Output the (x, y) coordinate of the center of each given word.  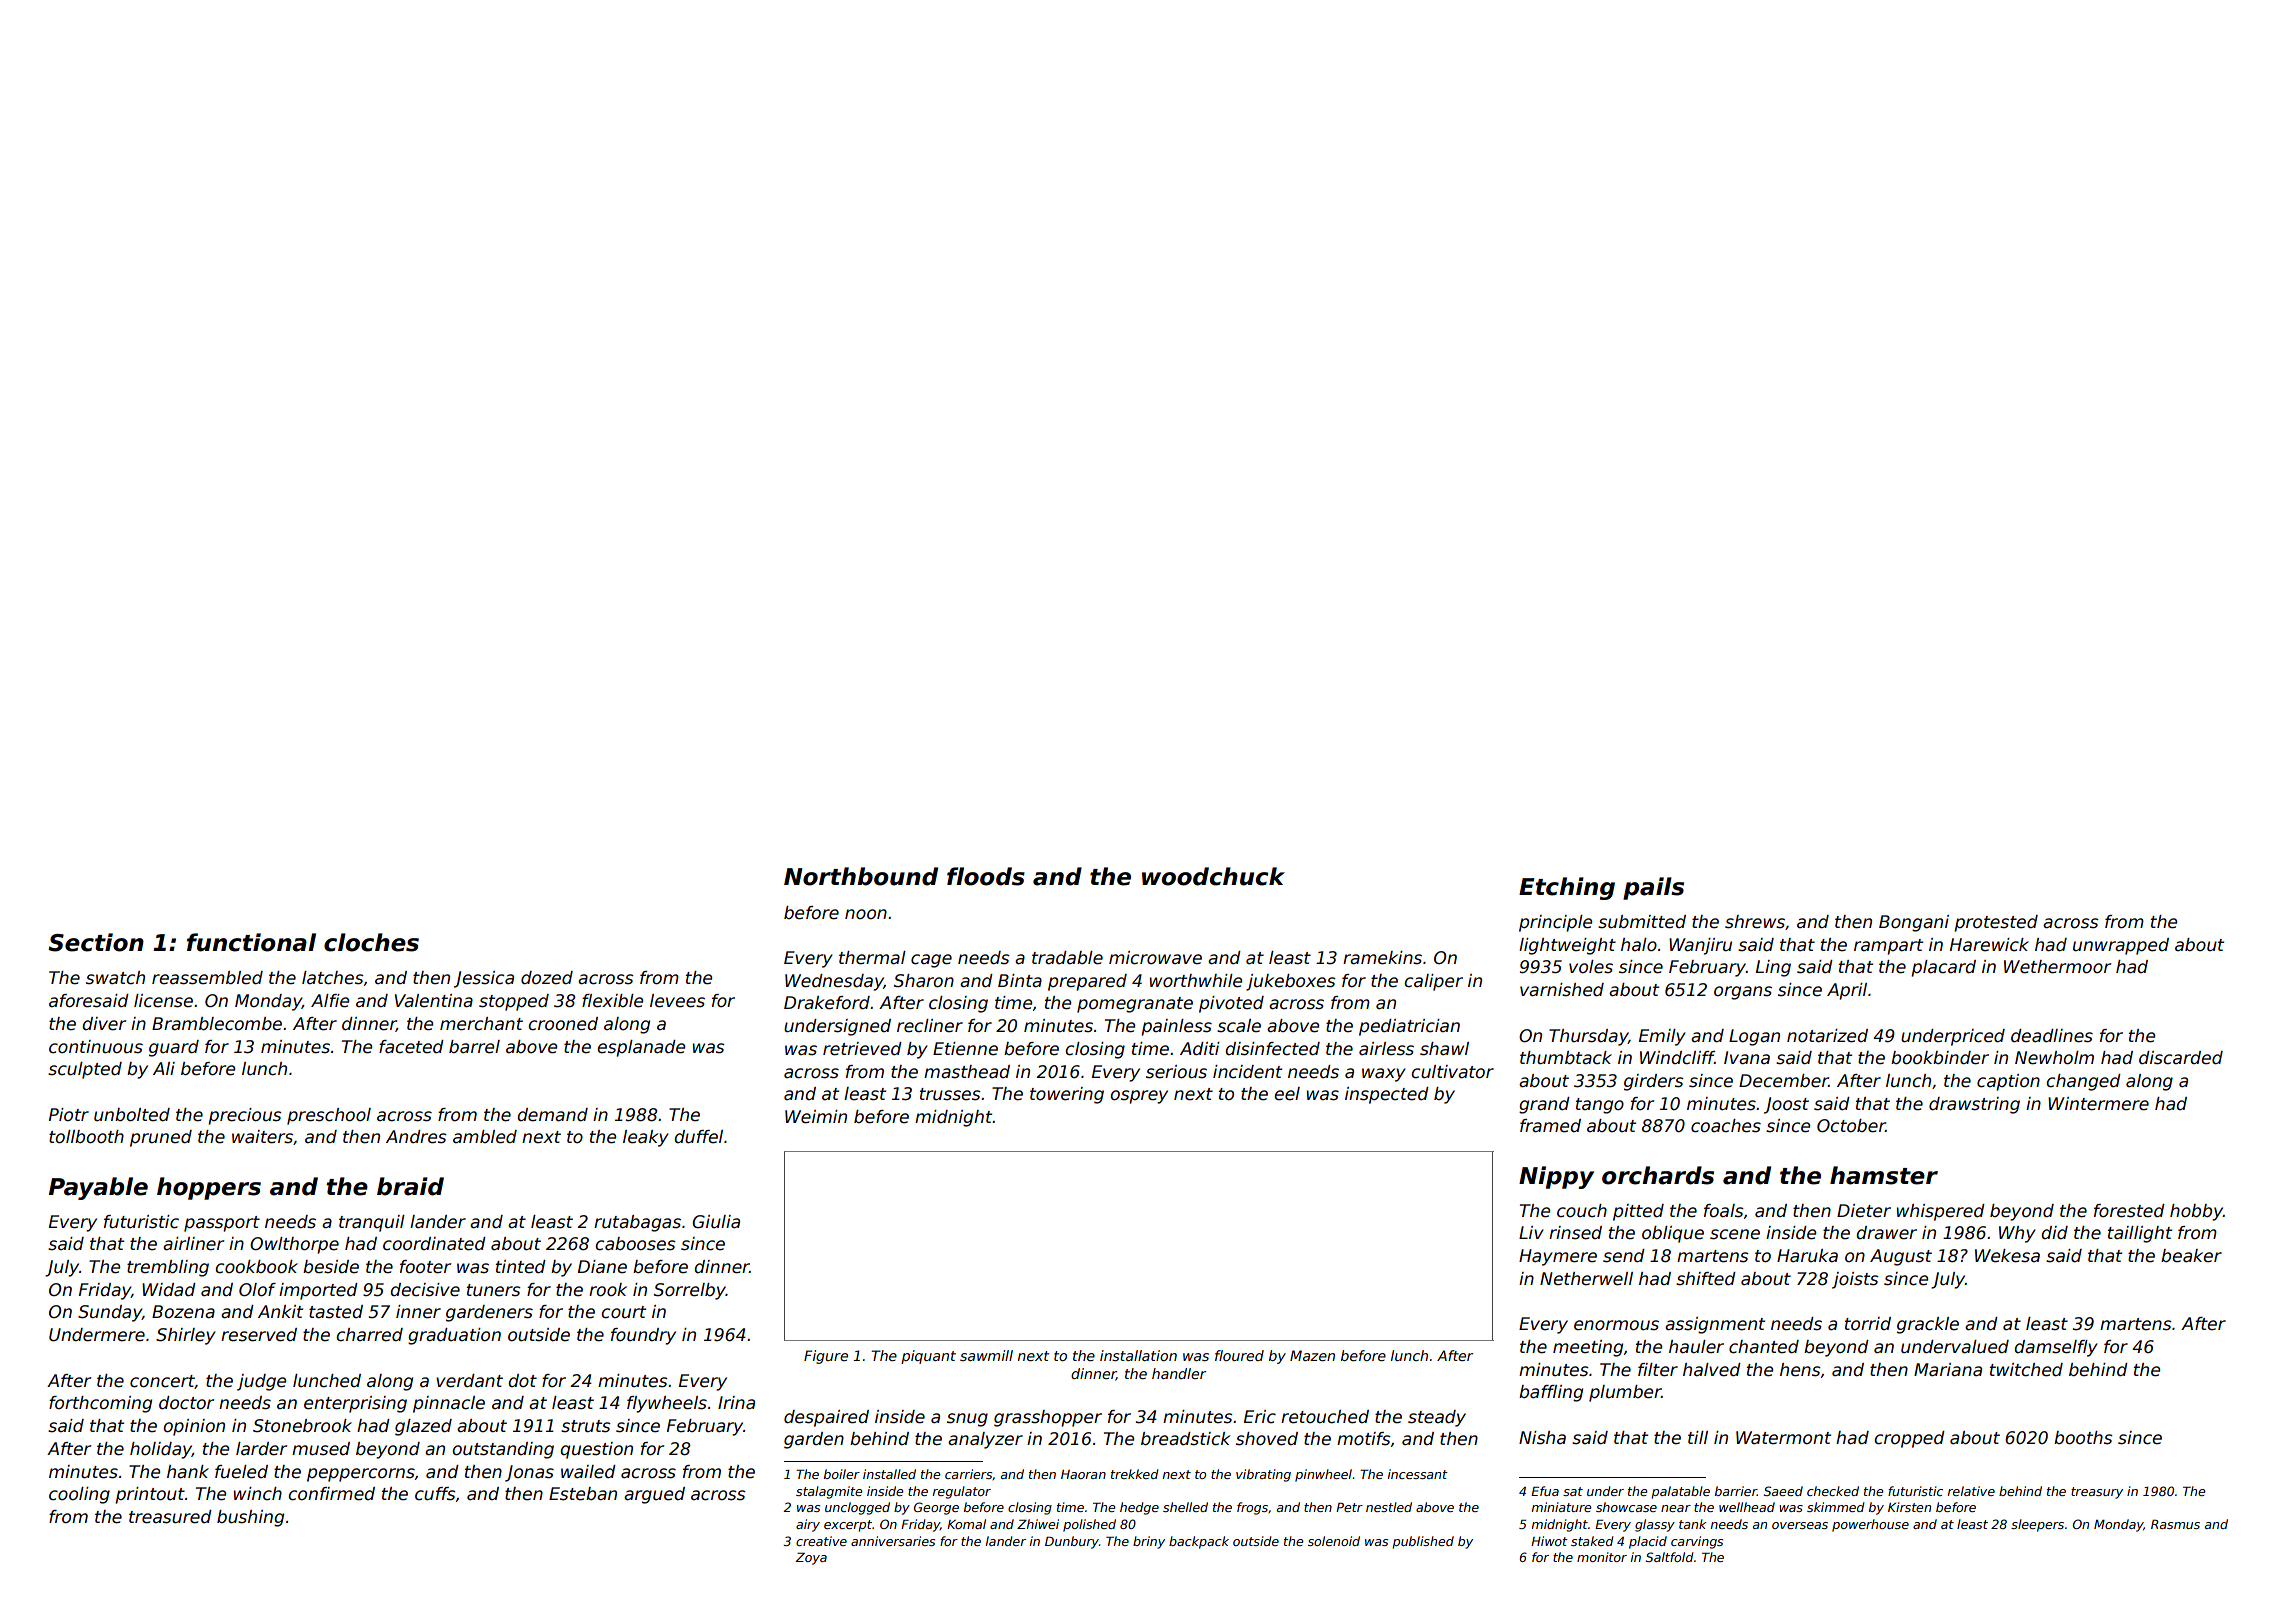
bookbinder (1940, 1058)
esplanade (641, 1048)
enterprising (355, 1404)
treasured (170, 1517)
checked (1833, 1491)
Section (96, 942)
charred (369, 1335)
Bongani (1914, 923)
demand (552, 1115)
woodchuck (1213, 876)
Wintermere (2098, 1104)
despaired (826, 1418)
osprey (1139, 1097)
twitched (2026, 1370)
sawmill (986, 1355)
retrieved (862, 1049)
